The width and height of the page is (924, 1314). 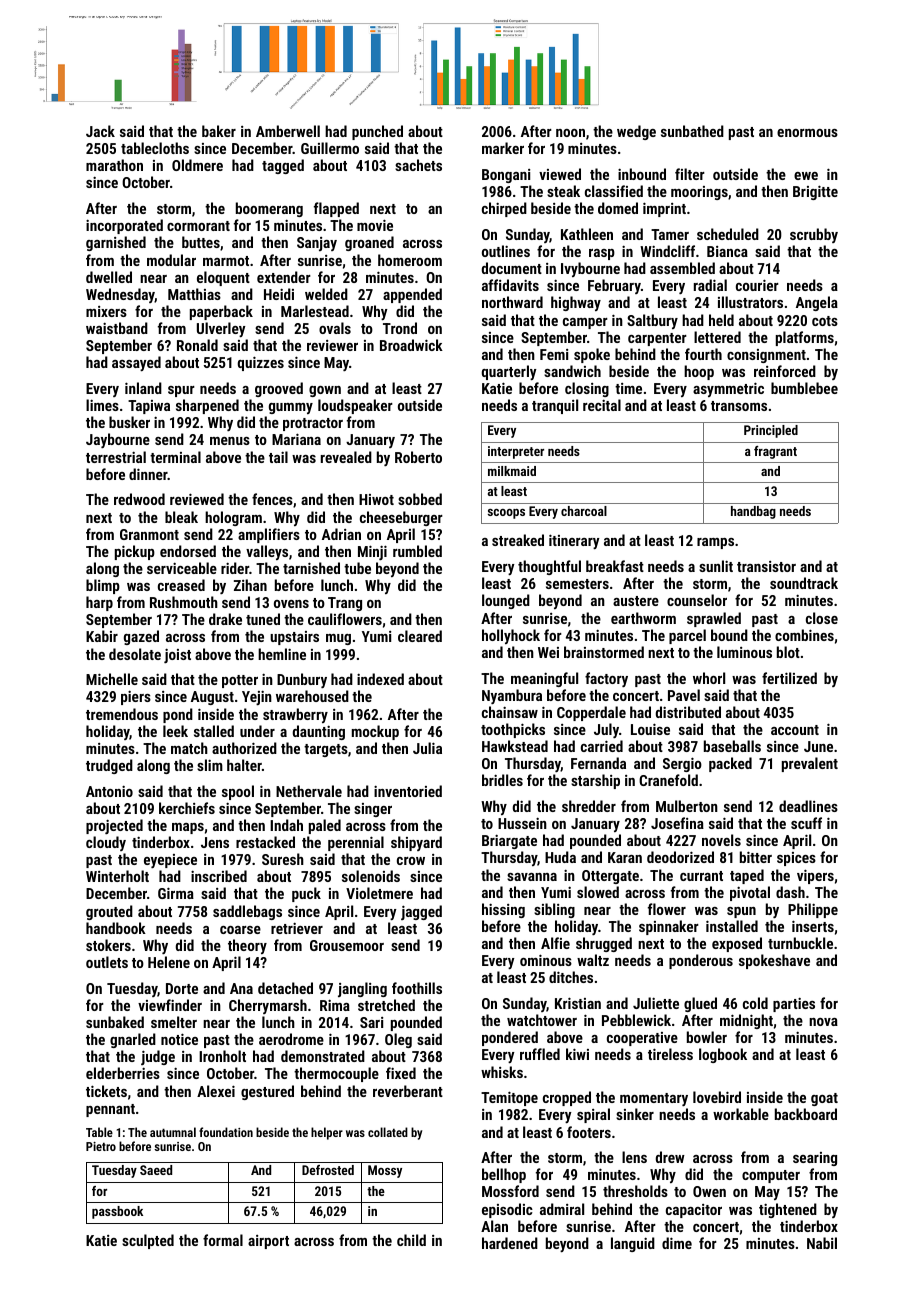 I want to click on detached, so click(x=285, y=988).
